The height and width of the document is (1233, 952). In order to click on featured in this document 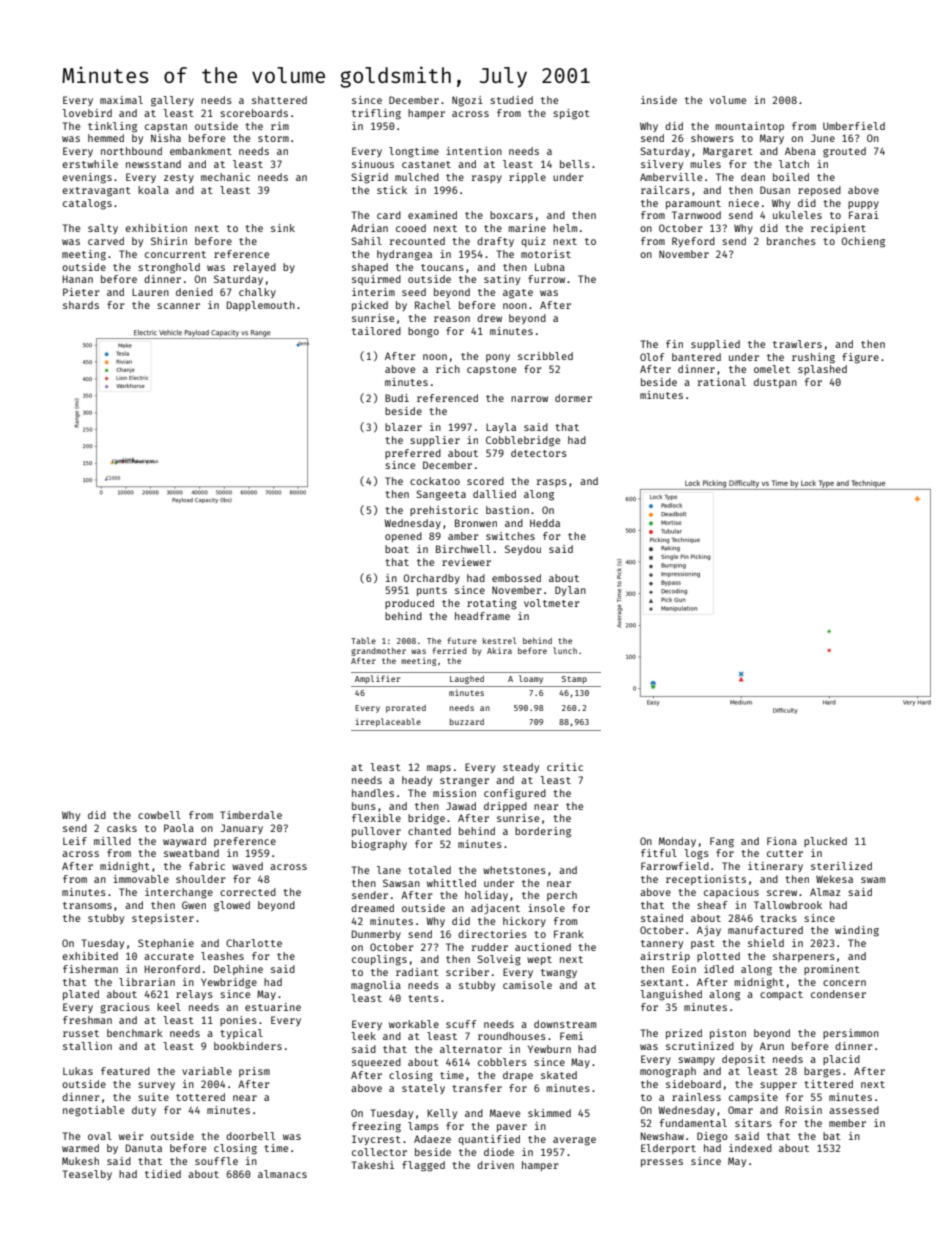, I will do `click(125, 1071)`.
